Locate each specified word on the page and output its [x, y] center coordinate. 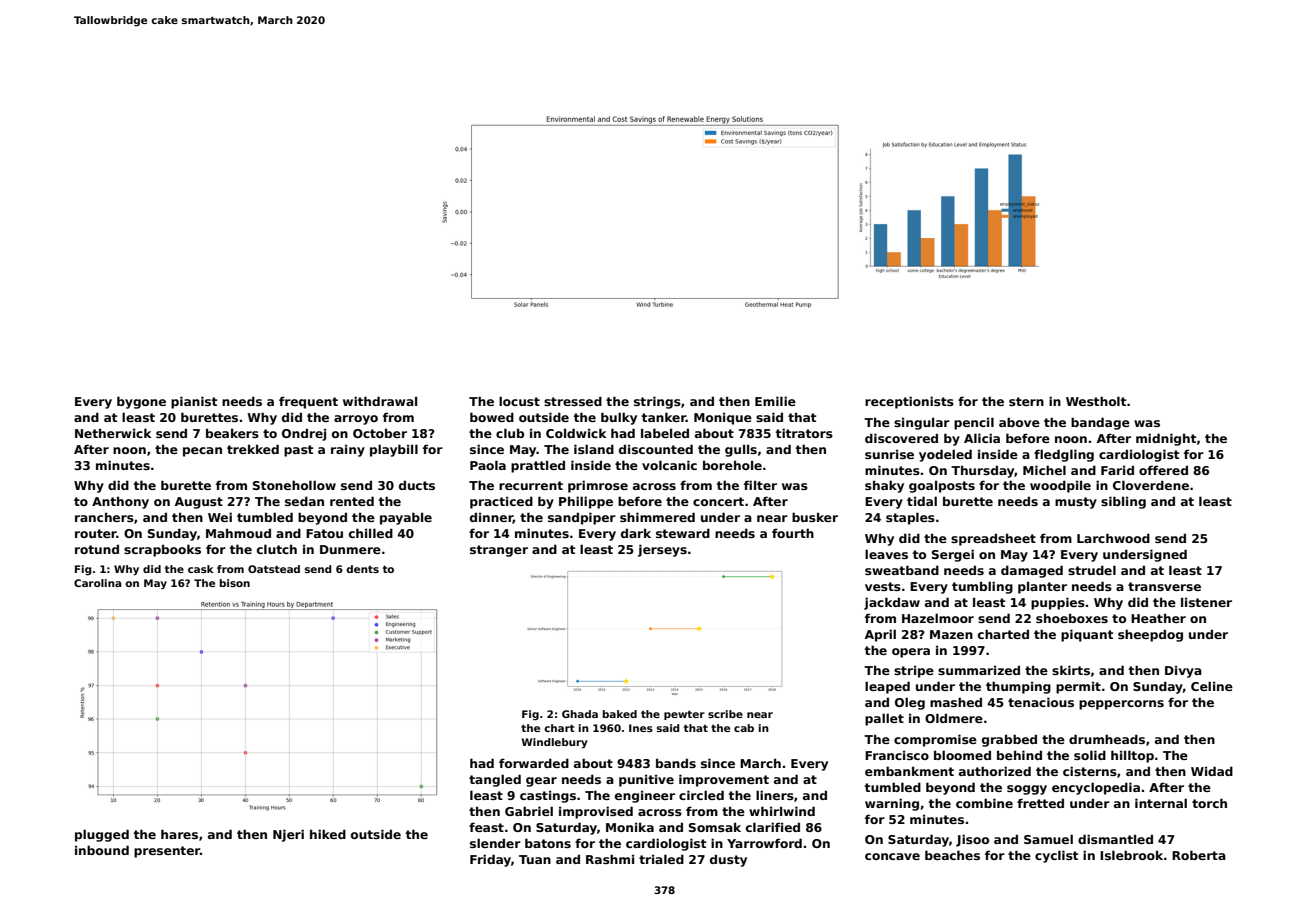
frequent [308, 402]
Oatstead [274, 569]
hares [179, 834]
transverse [1164, 586]
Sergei [953, 555]
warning [892, 804]
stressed [573, 401]
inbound [102, 850]
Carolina [97, 583]
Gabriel [529, 811]
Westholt [1096, 401]
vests [883, 586]
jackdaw [892, 603]
